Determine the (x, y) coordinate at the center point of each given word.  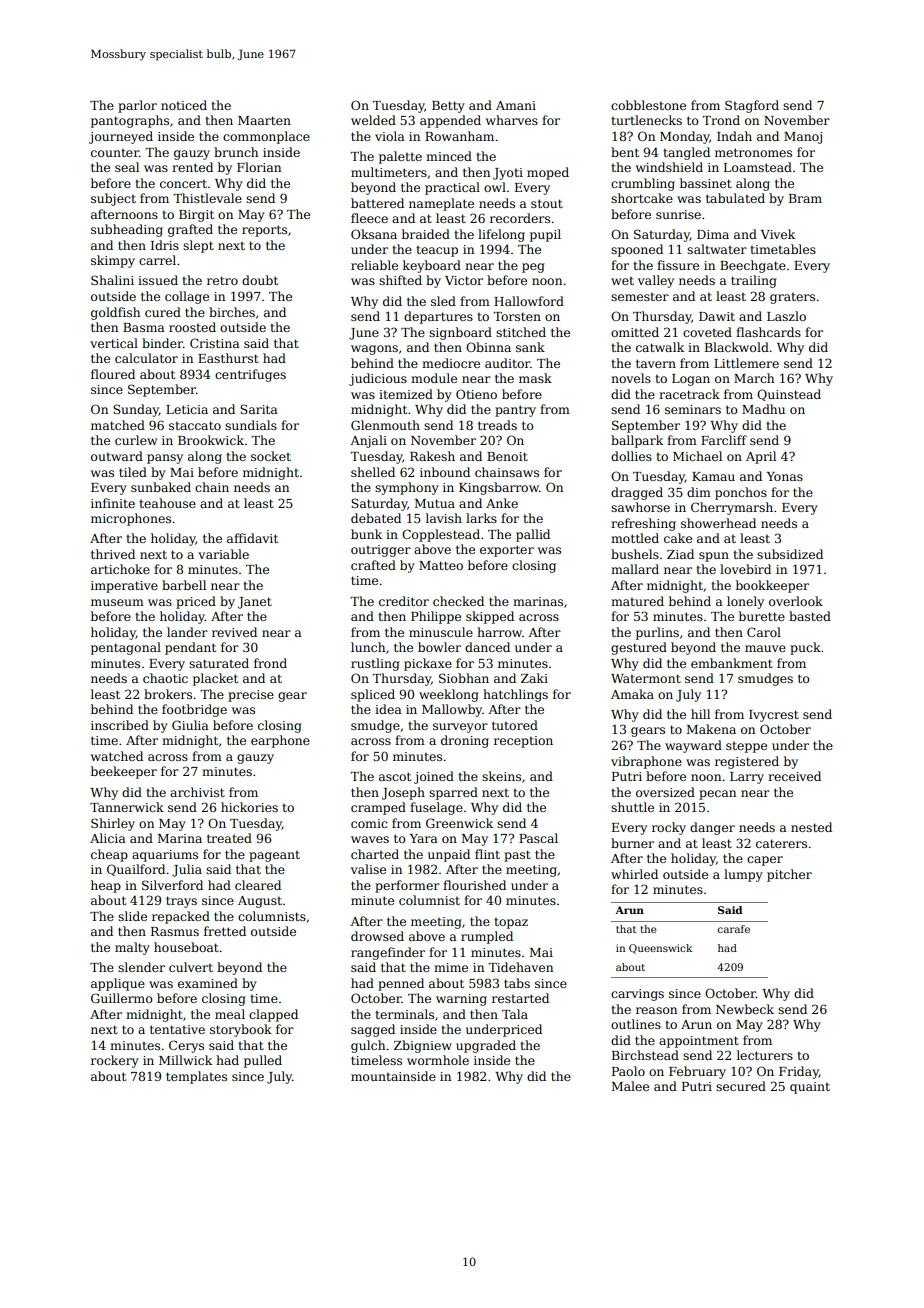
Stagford (752, 106)
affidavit (252, 538)
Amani (516, 105)
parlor (137, 106)
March (754, 378)
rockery (115, 1061)
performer (407, 886)
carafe (734, 929)
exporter (507, 551)
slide (132, 916)
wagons (374, 350)
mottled (635, 538)
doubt (260, 280)
